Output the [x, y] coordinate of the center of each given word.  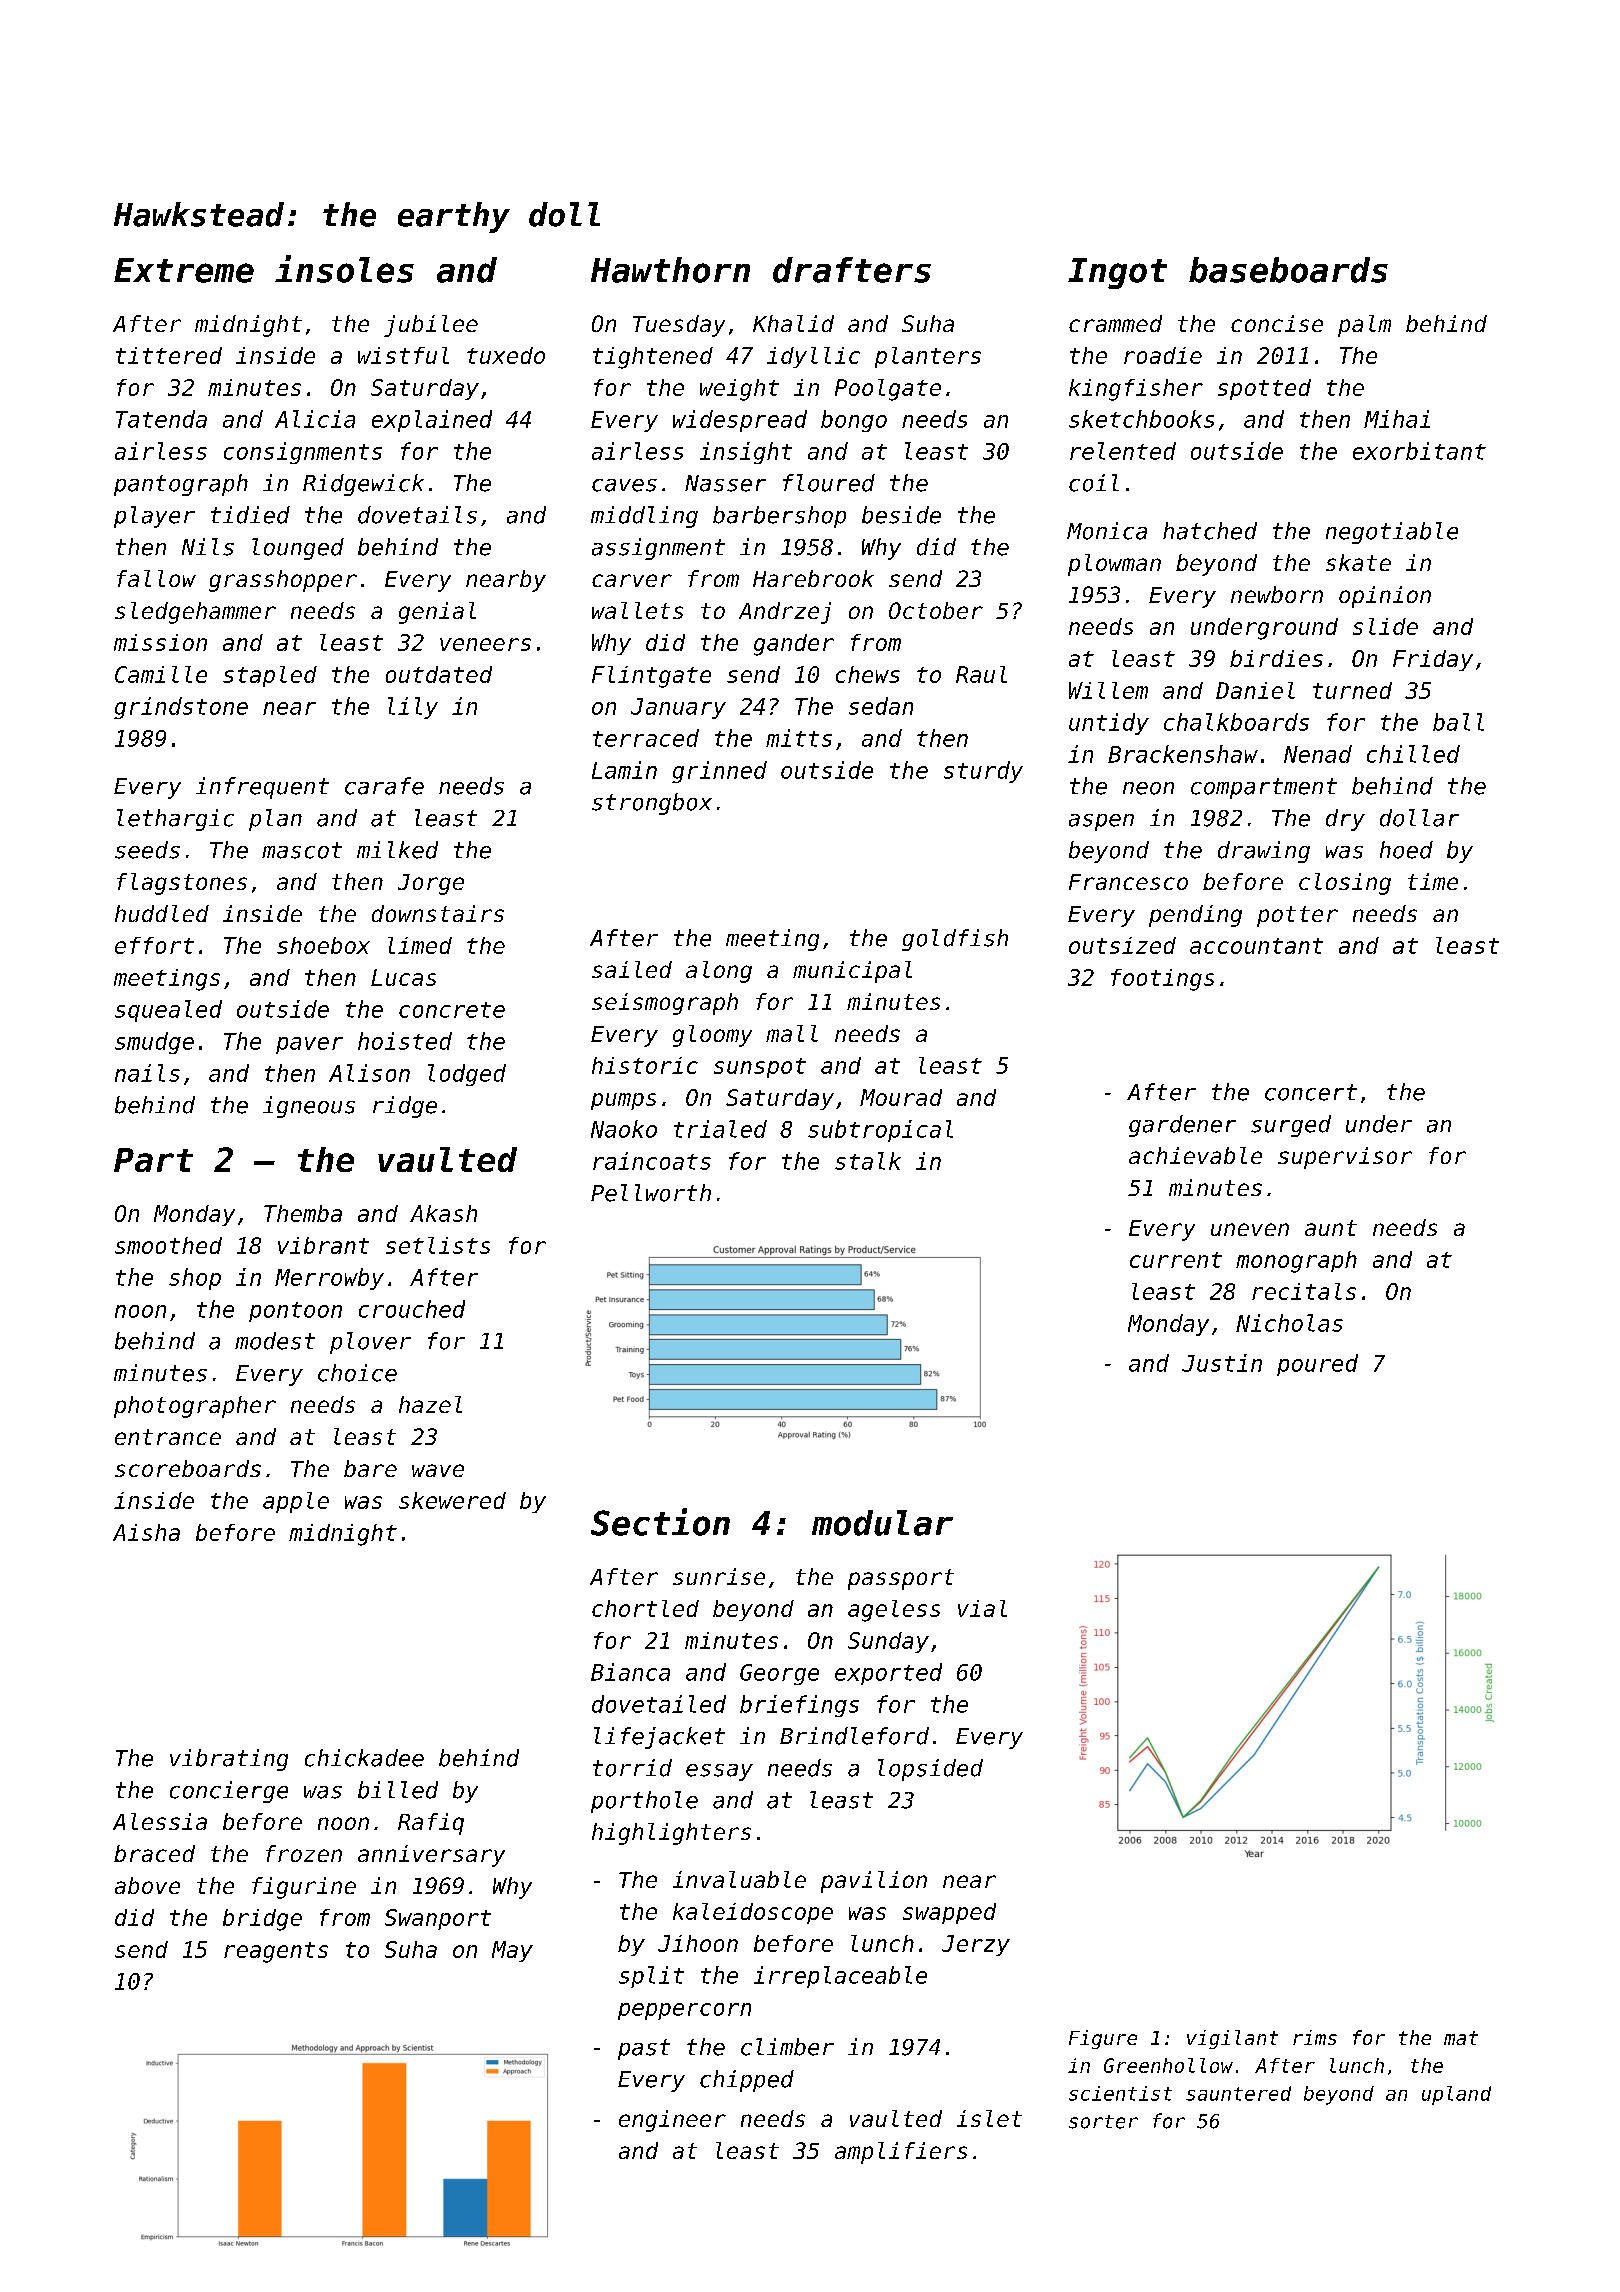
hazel [430, 1404]
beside [901, 515]
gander [794, 645]
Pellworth [651, 1193]
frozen [304, 1853]
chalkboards [1236, 722]
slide [1385, 626]
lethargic [175, 820]
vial [982, 1608]
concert [1311, 1092]
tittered [169, 355]
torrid [632, 1768]
